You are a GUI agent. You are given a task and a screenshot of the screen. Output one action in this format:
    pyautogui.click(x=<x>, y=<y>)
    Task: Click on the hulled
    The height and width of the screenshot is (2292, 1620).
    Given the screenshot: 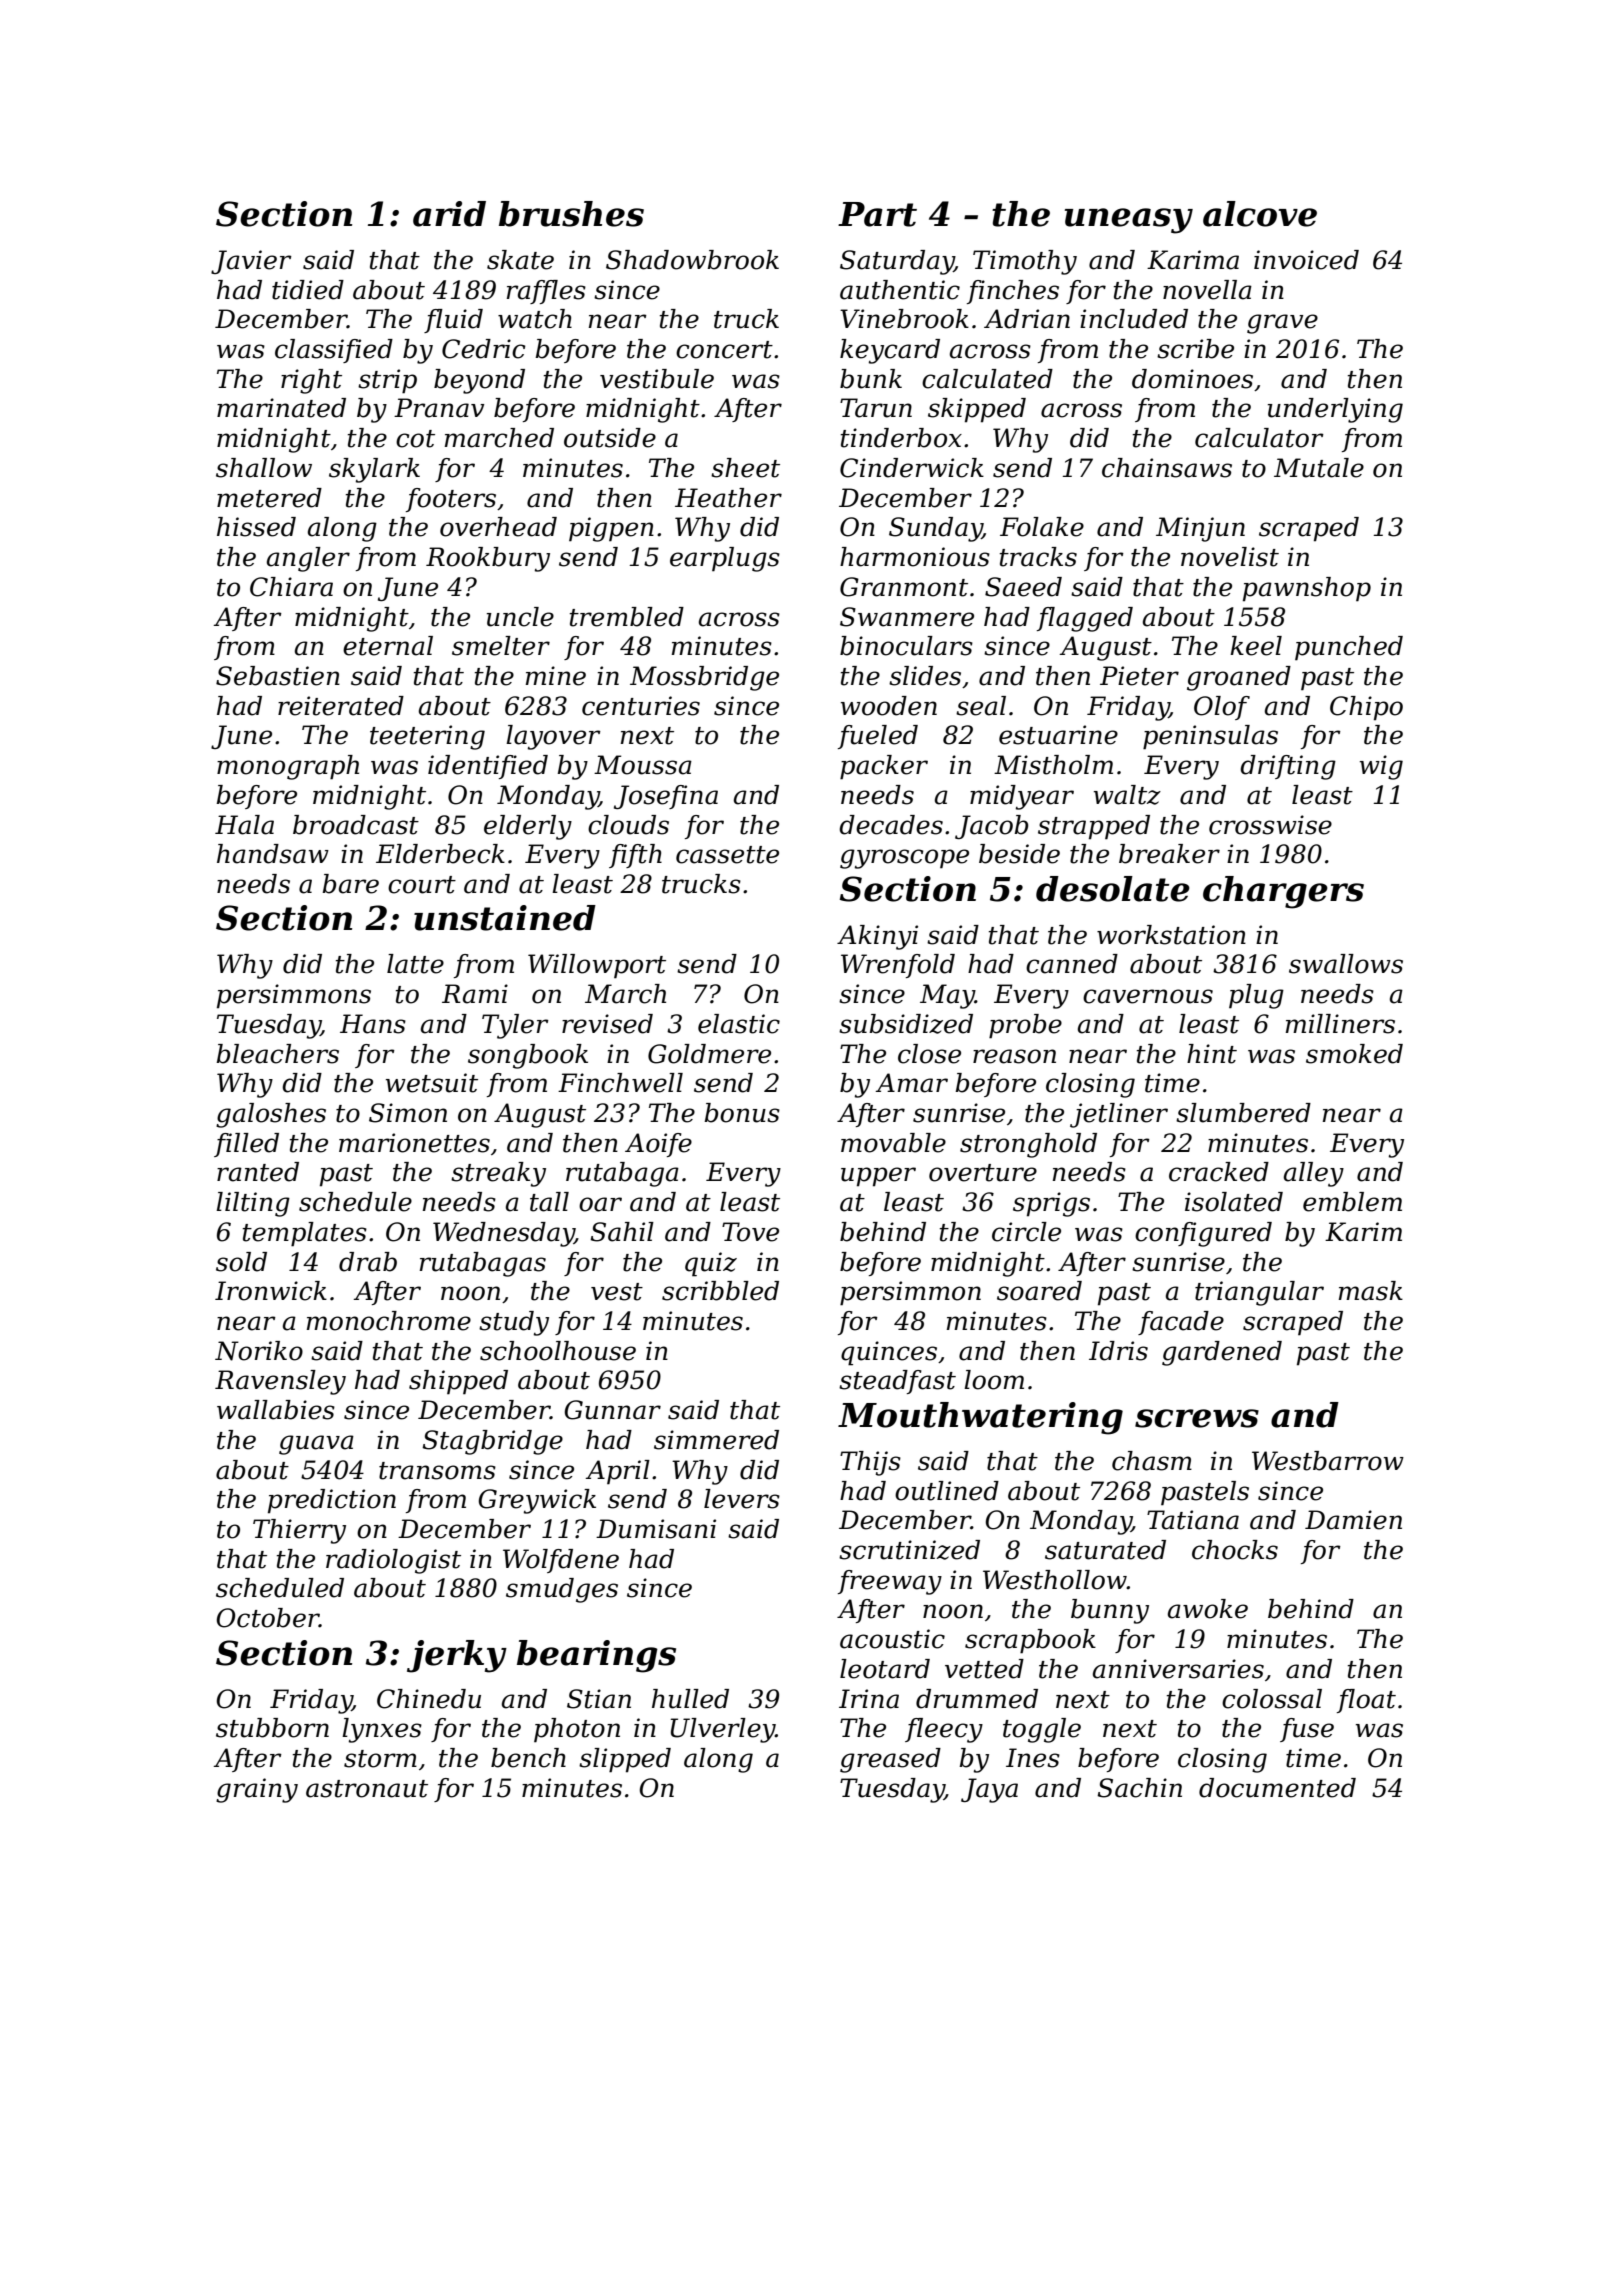 What is the action you would take?
    pyautogui.click(x=690, y=1699)
